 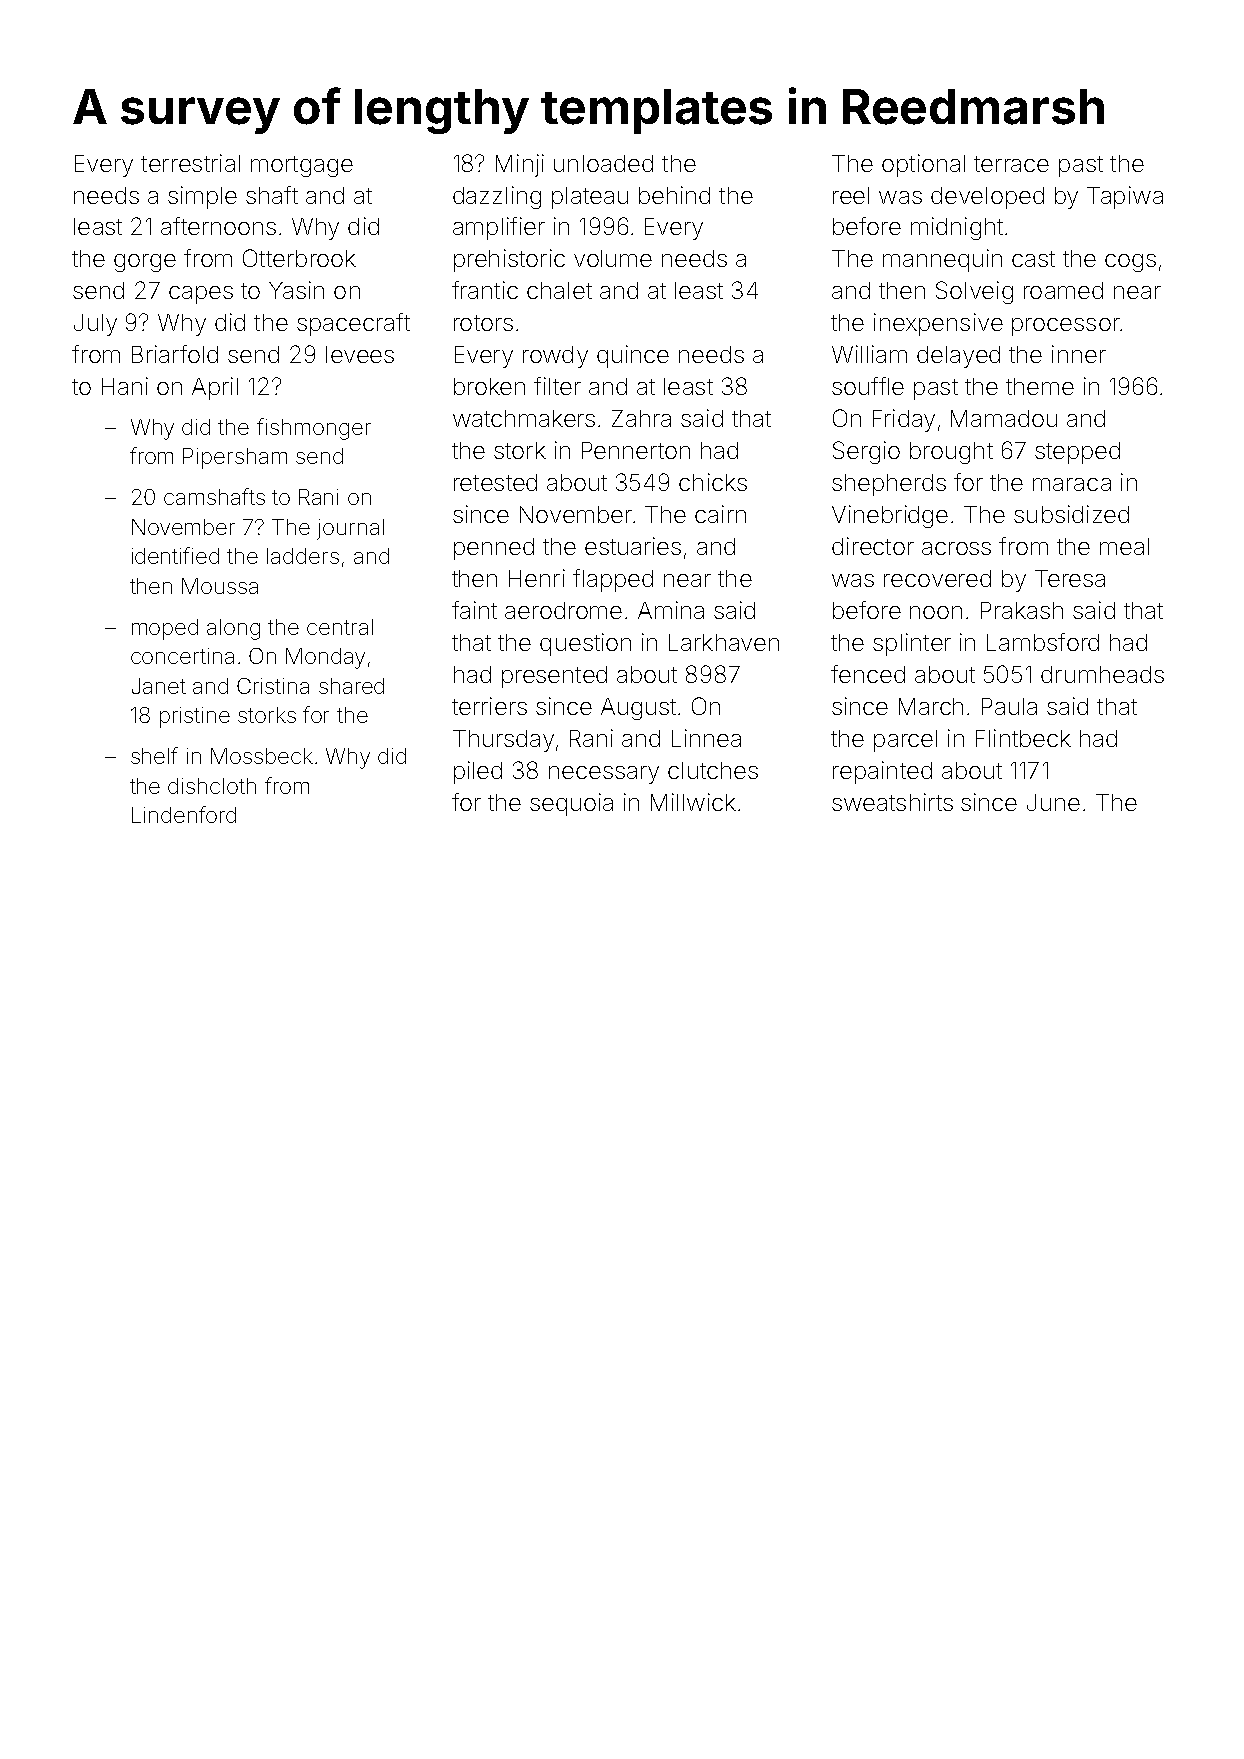 What do you see at coordinates (520, 165) in the screenshot?
I see `Minji` at bounding box center [520, 165].
